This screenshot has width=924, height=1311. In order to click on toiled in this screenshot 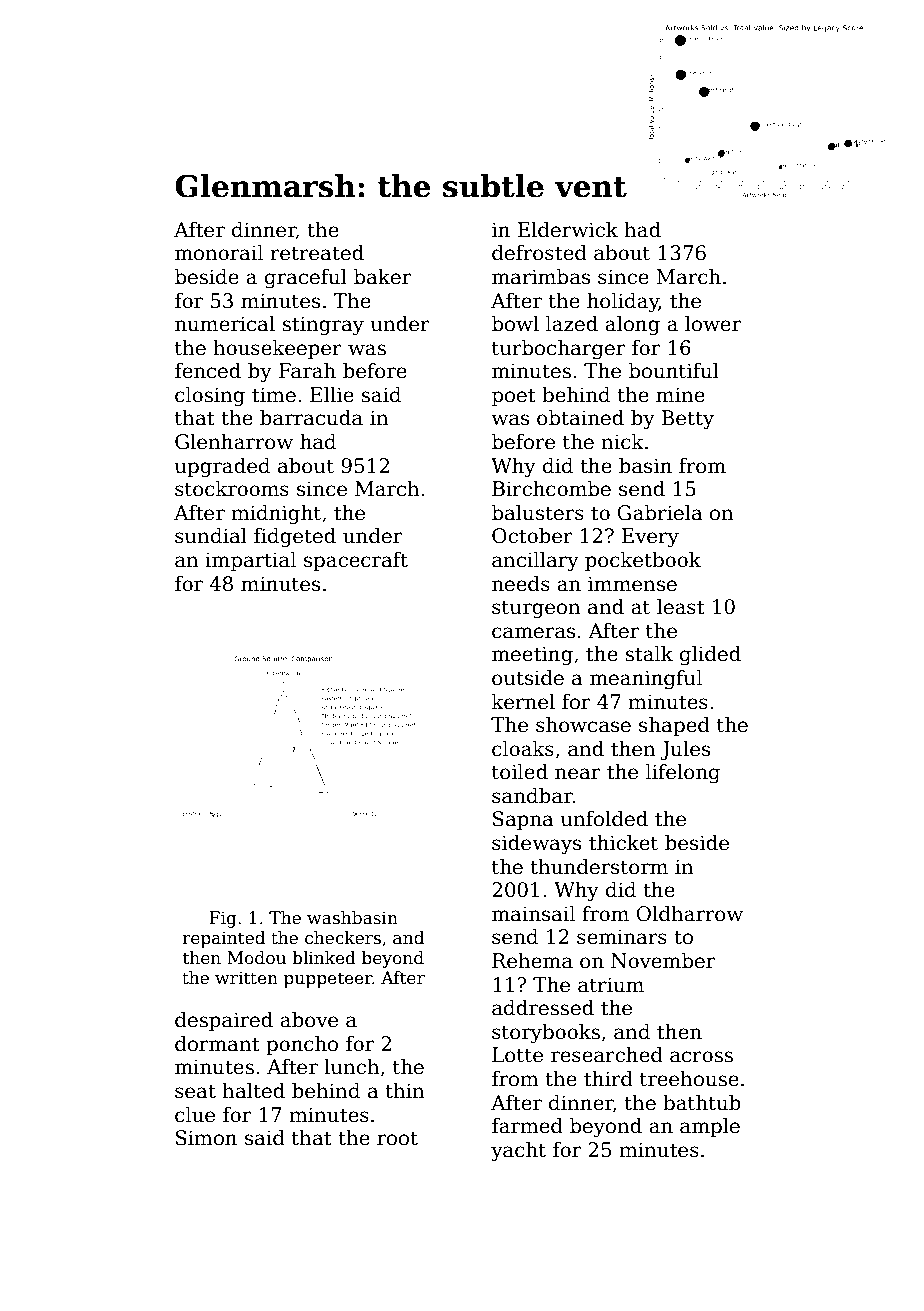, I will do `click(520, 772)`.
